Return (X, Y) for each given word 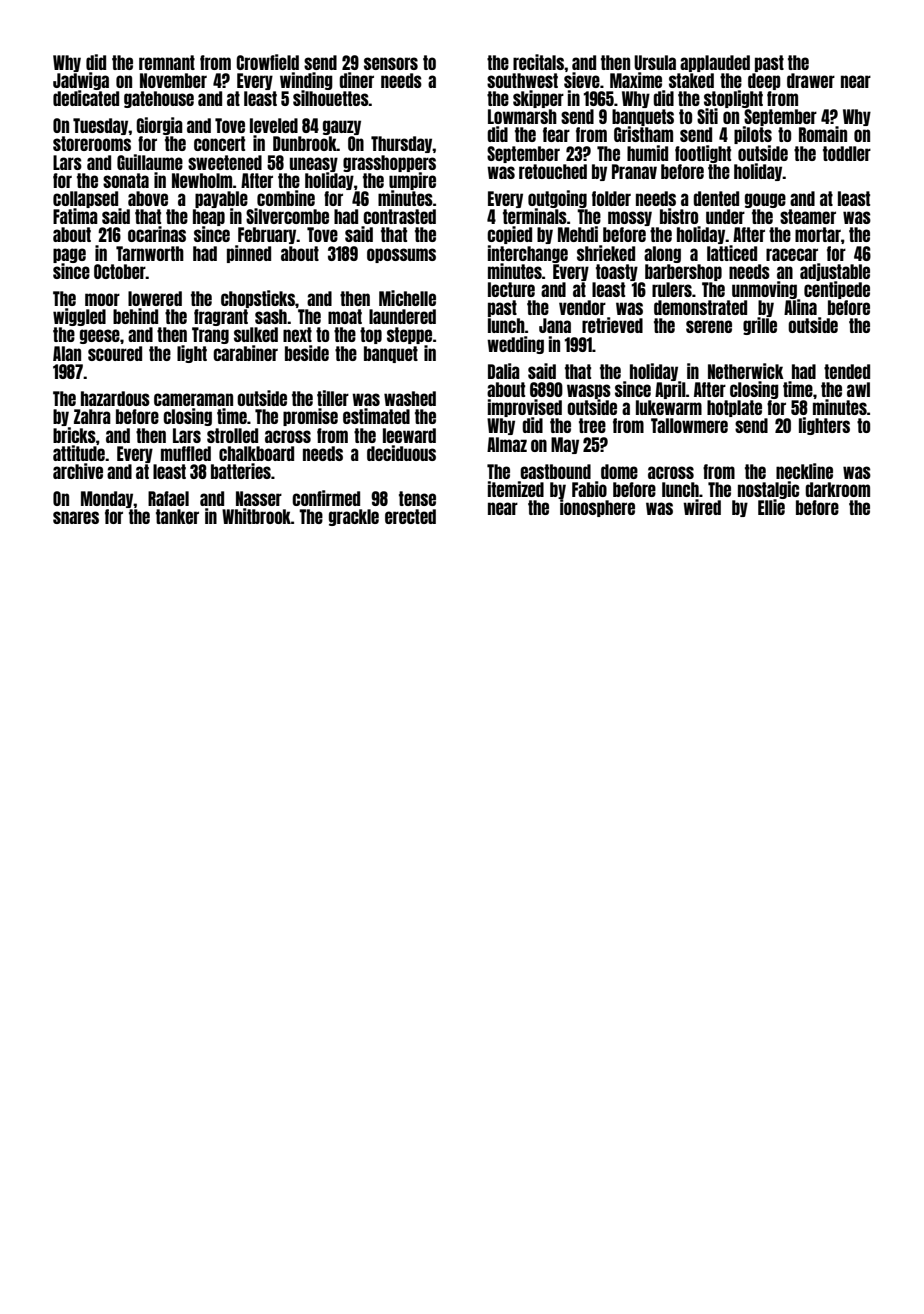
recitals (538, 62)
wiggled (79, 317)
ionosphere (597, 508)
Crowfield (267, 62)
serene (709, 326)
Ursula (655, 62)
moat (345, 316)
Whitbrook (256, 516)
